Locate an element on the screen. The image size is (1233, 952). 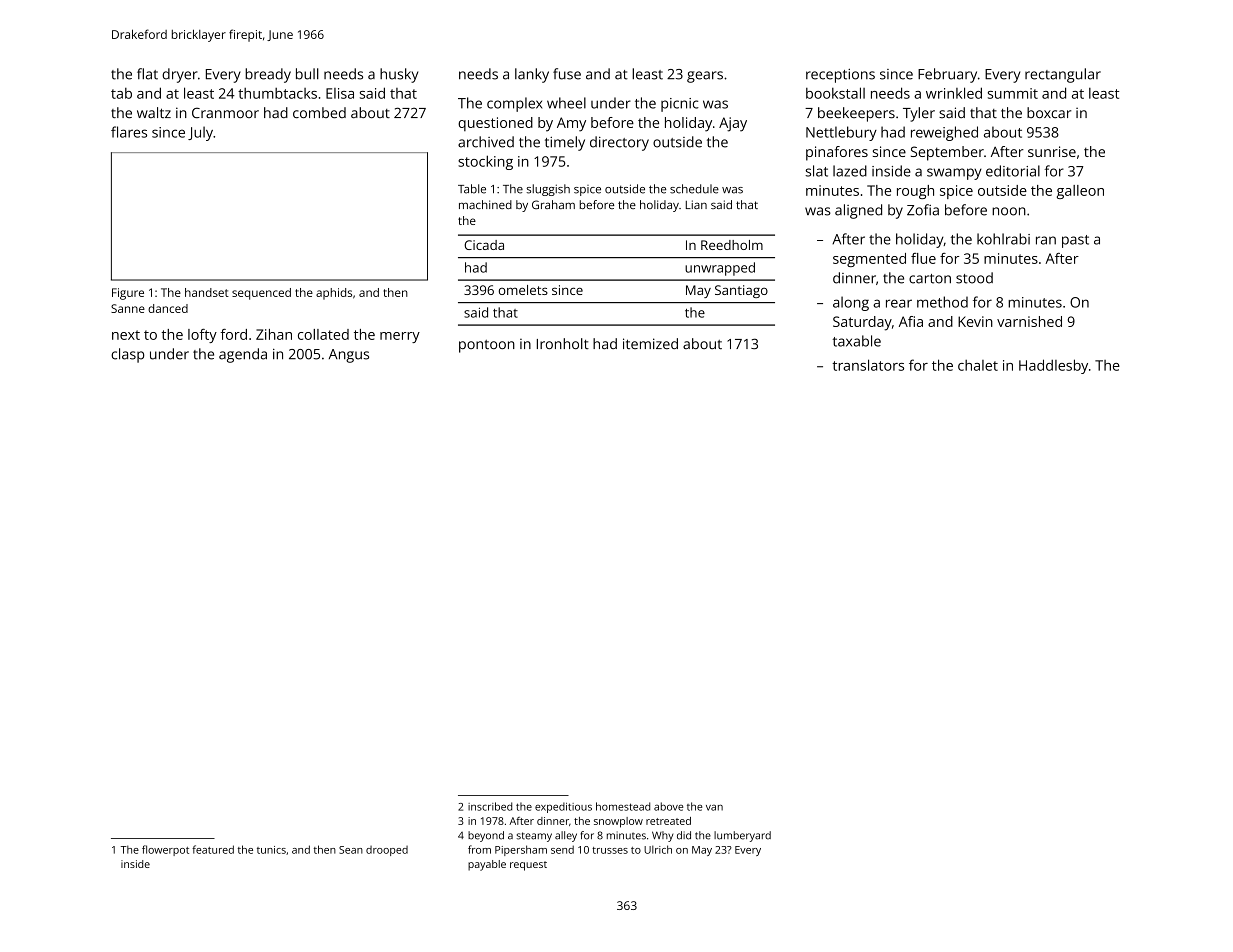
varnished is located at coordinates (1029, 321).
